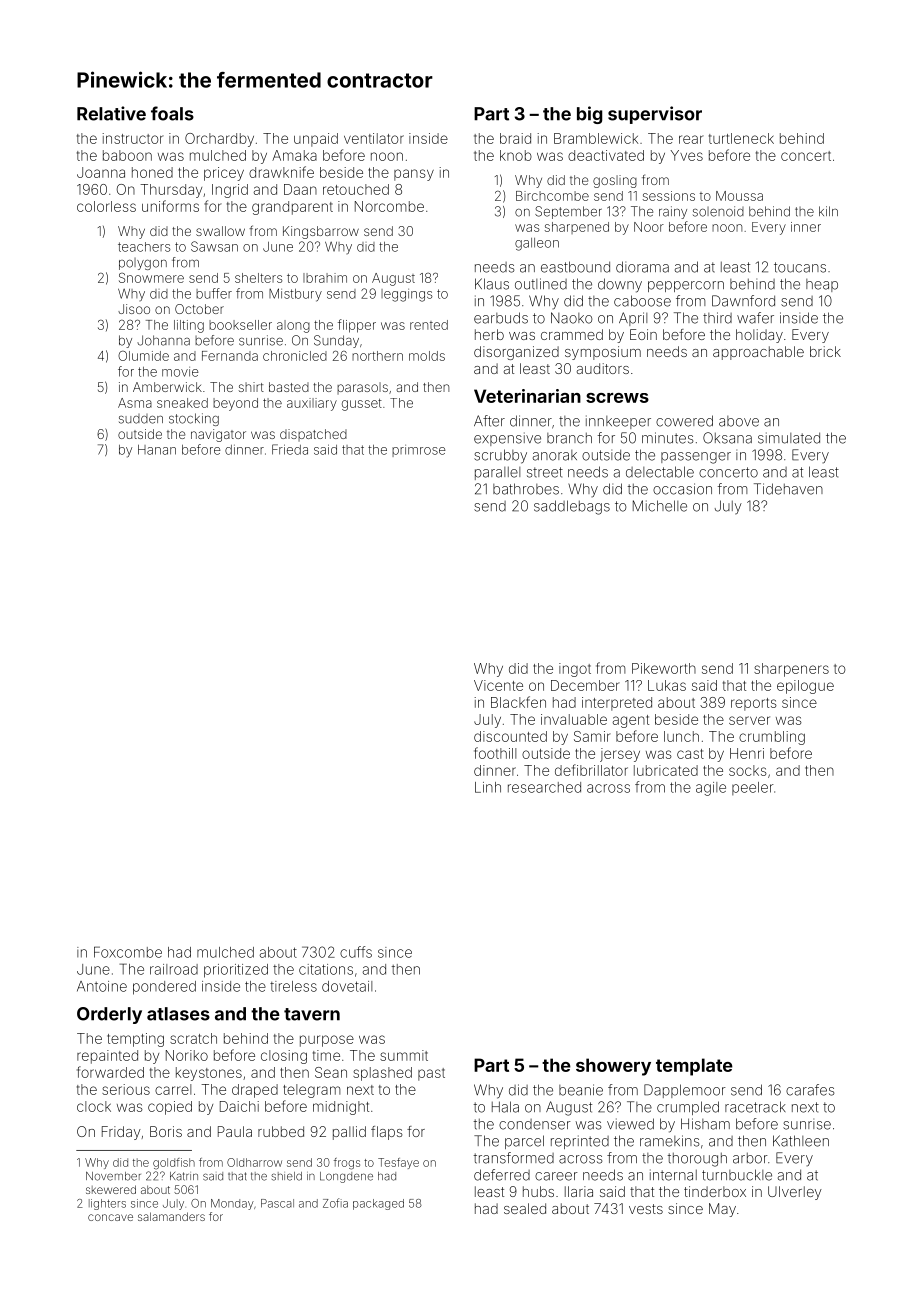 This screenshot has width=924, height=1308. I want to click on ventilator, so click(374, 138).
